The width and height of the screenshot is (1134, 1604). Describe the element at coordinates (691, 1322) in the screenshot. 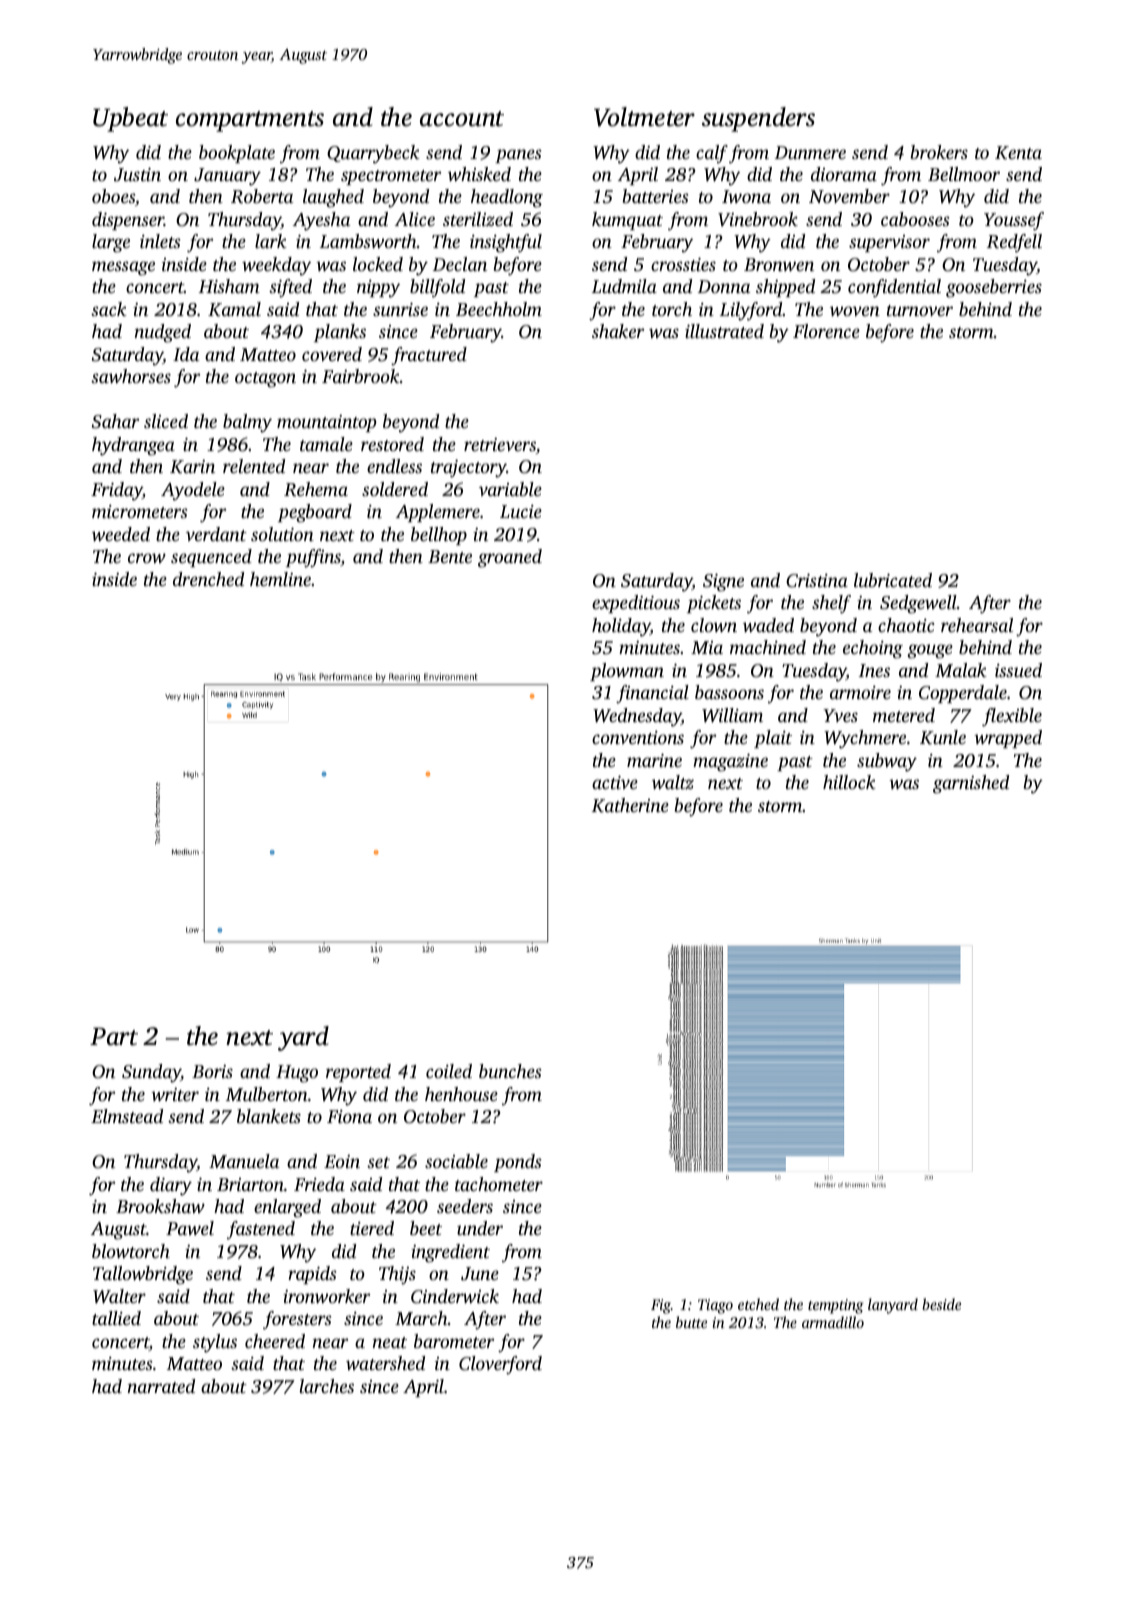

I see `butte` at that location.
